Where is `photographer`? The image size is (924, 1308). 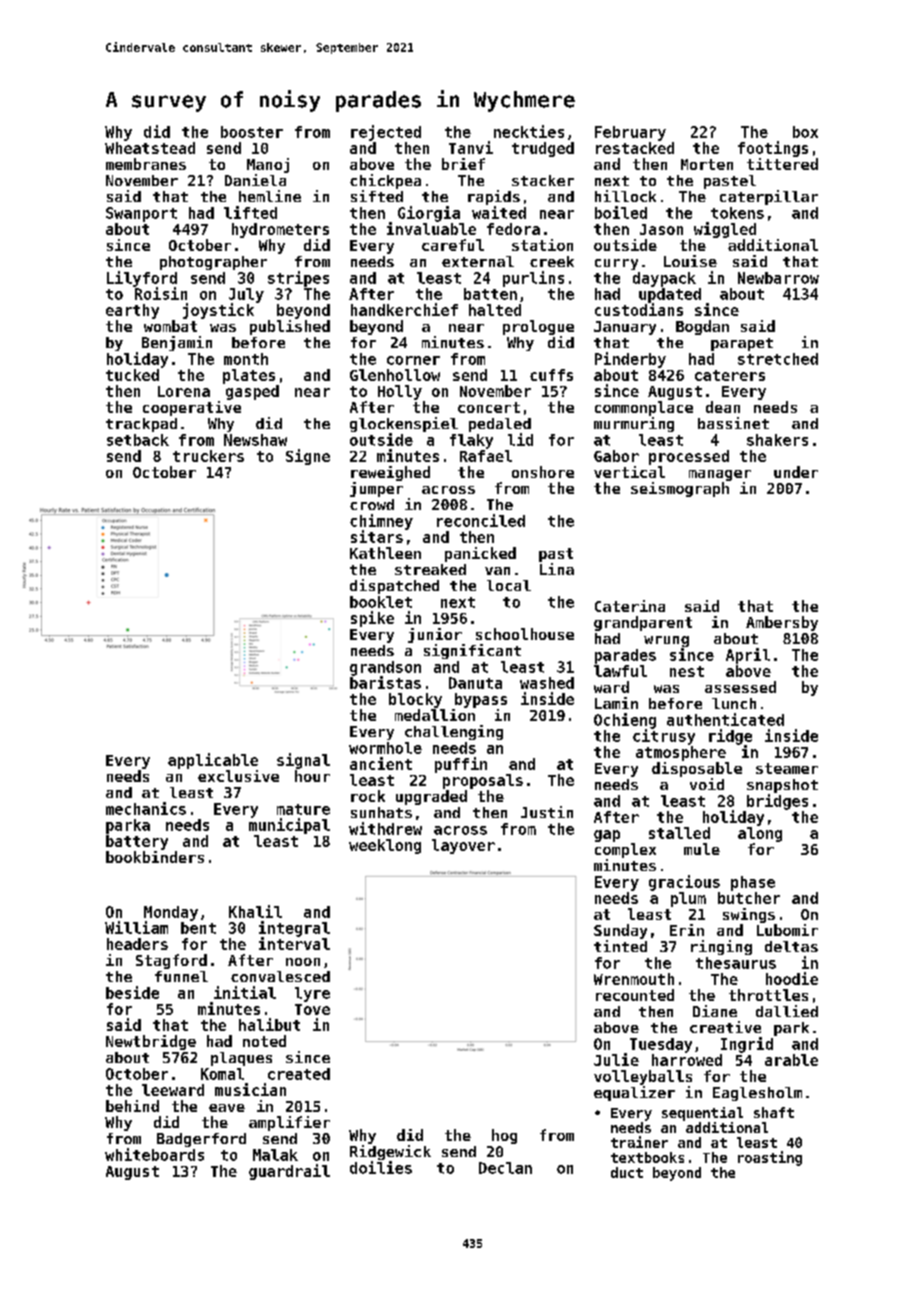 photographer is located at coordinates (213, 263).
